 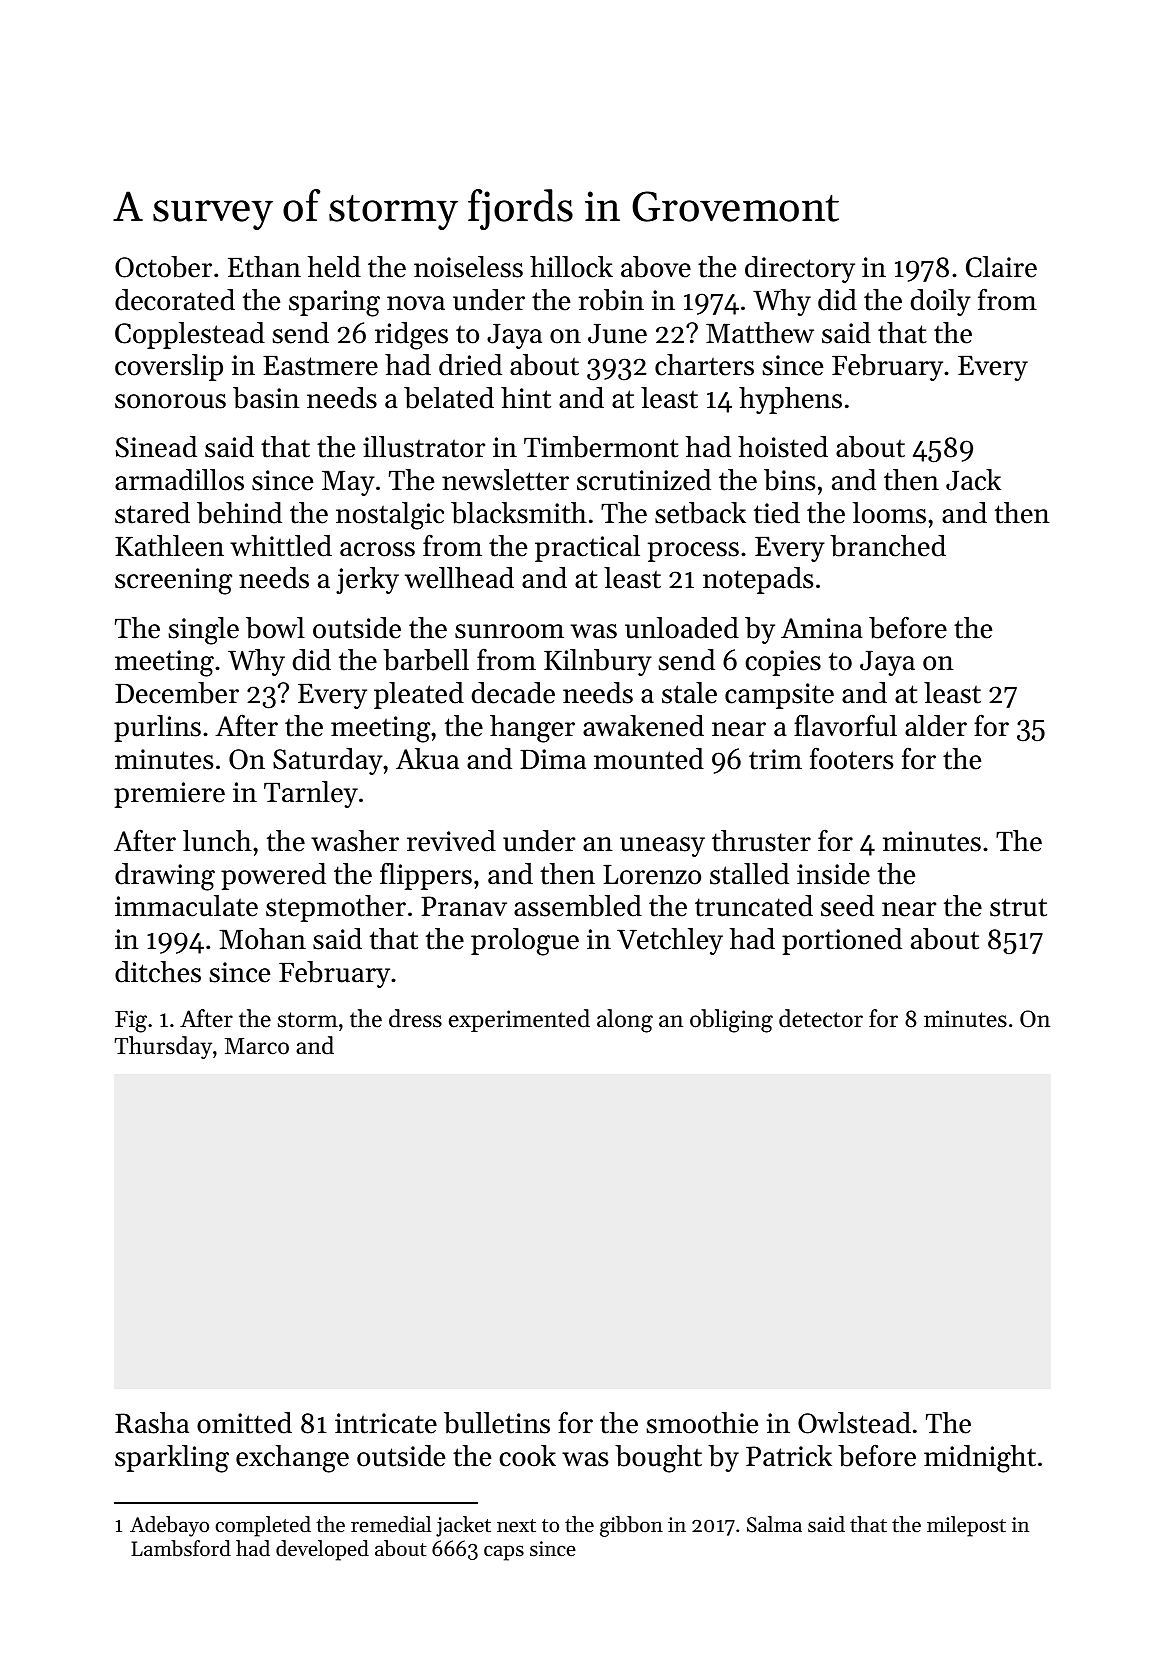 I want to click on Salma, so click(x=774, y=1524).
